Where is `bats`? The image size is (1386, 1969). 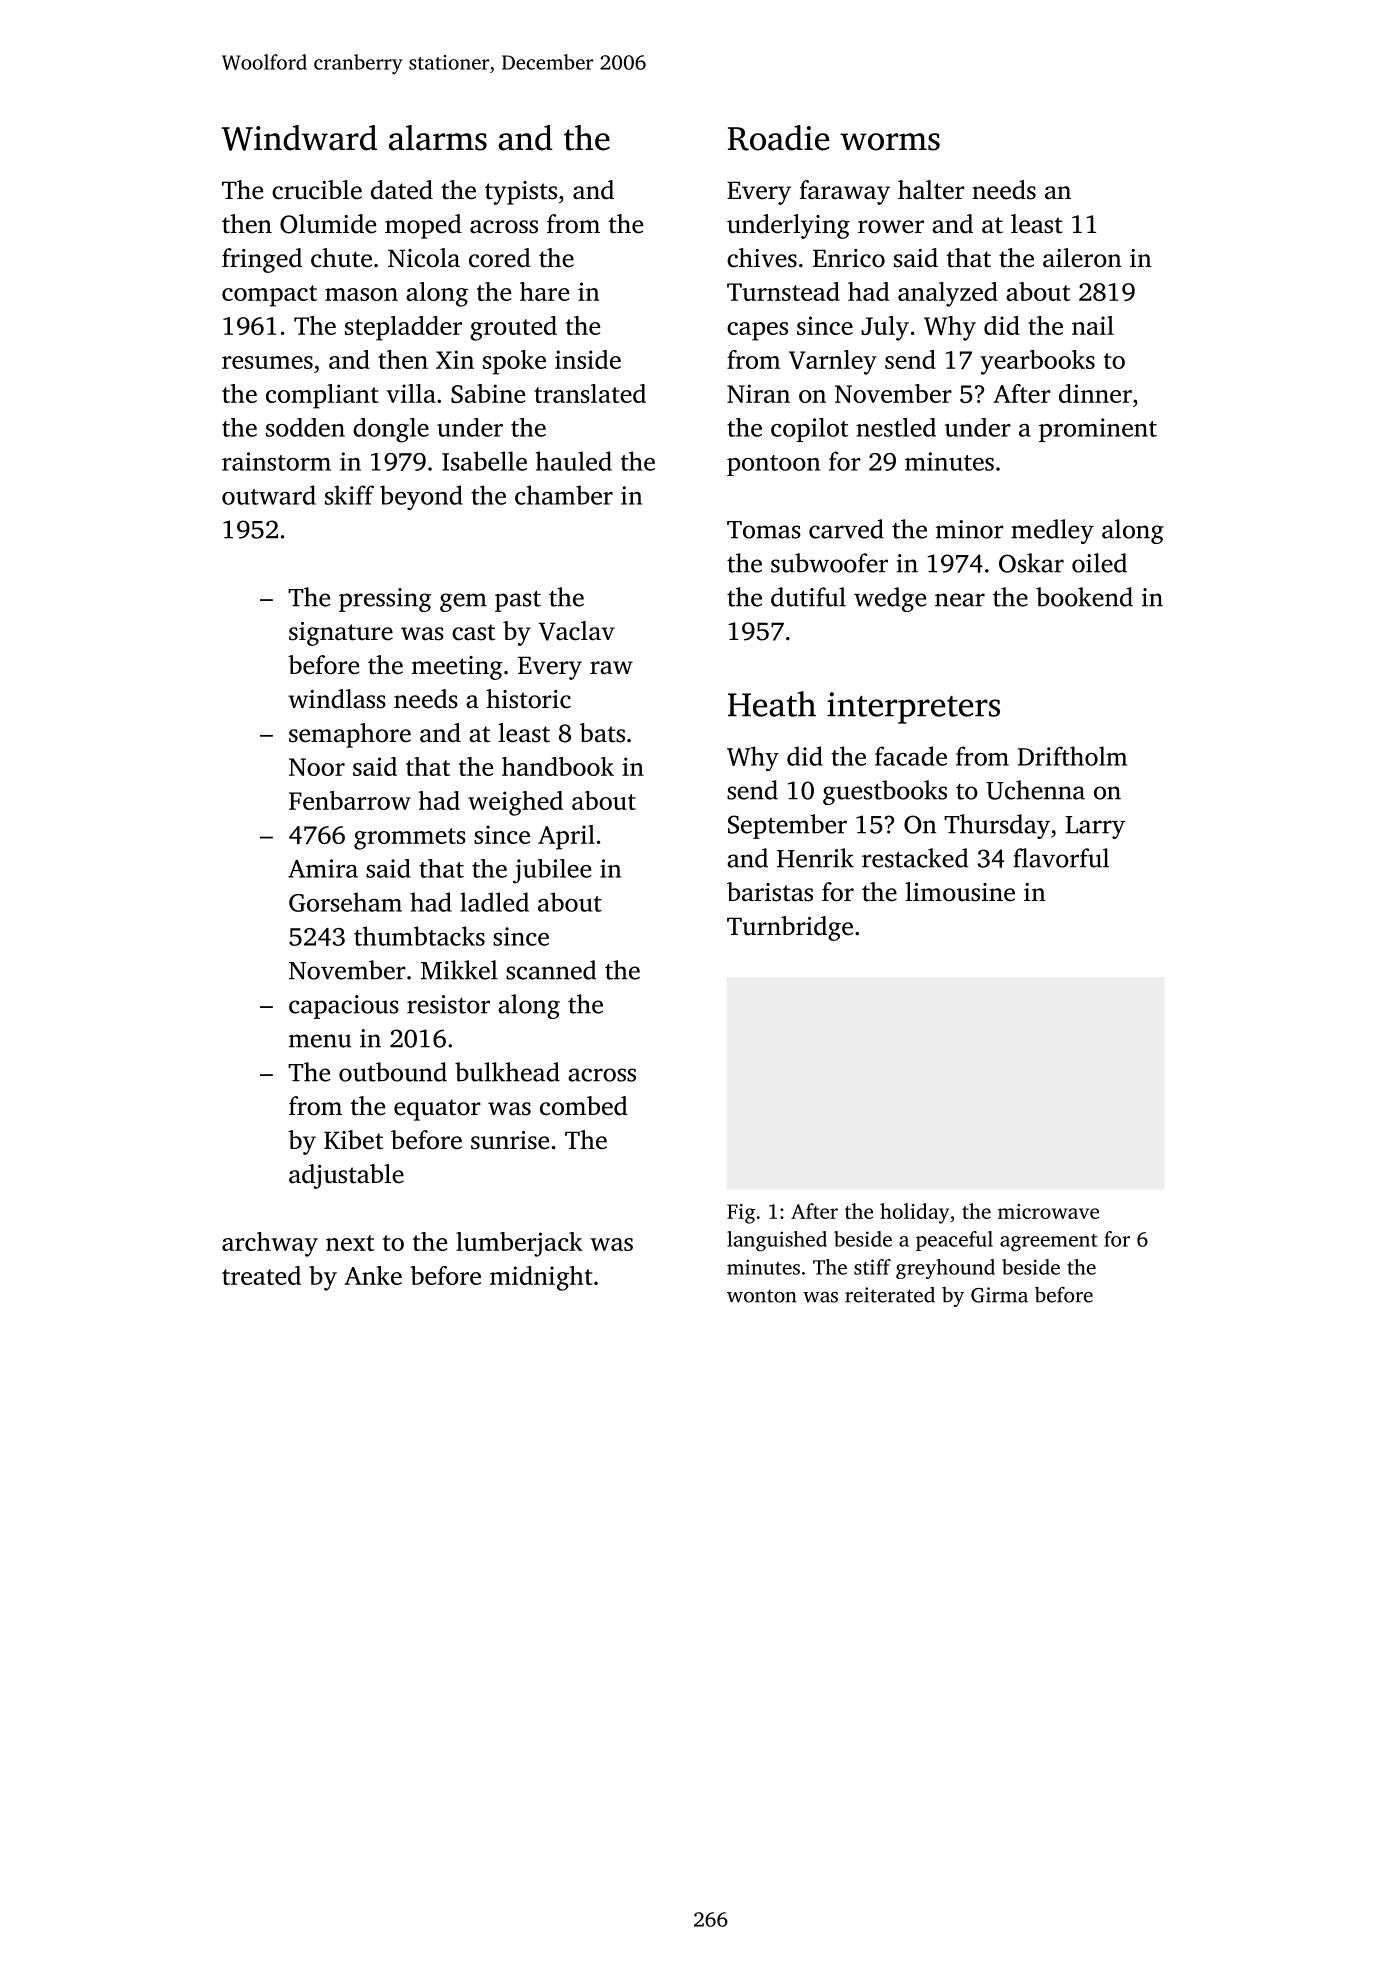
bats is located at coordinates (602, 733).
